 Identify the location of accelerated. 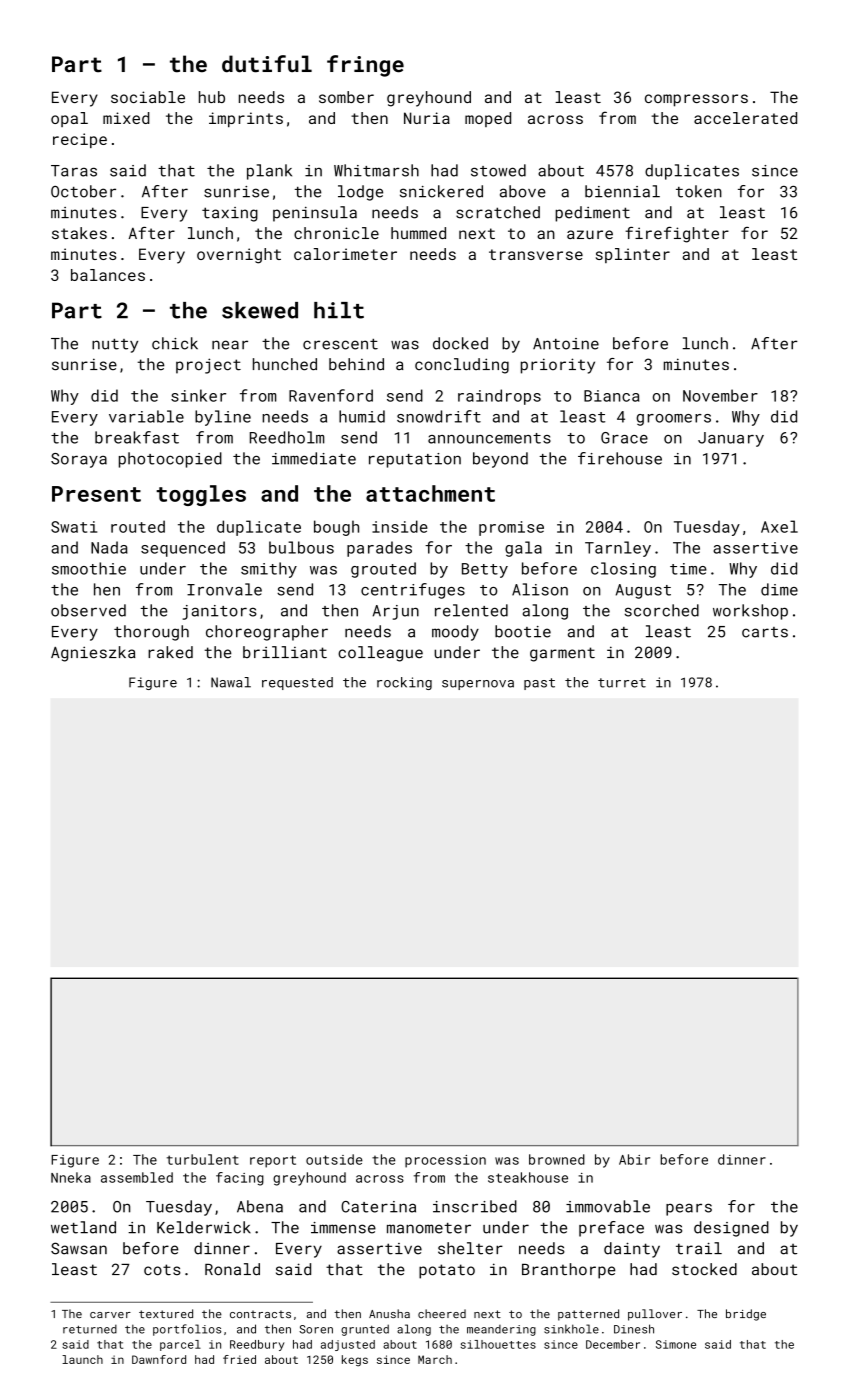
(745, 118).
